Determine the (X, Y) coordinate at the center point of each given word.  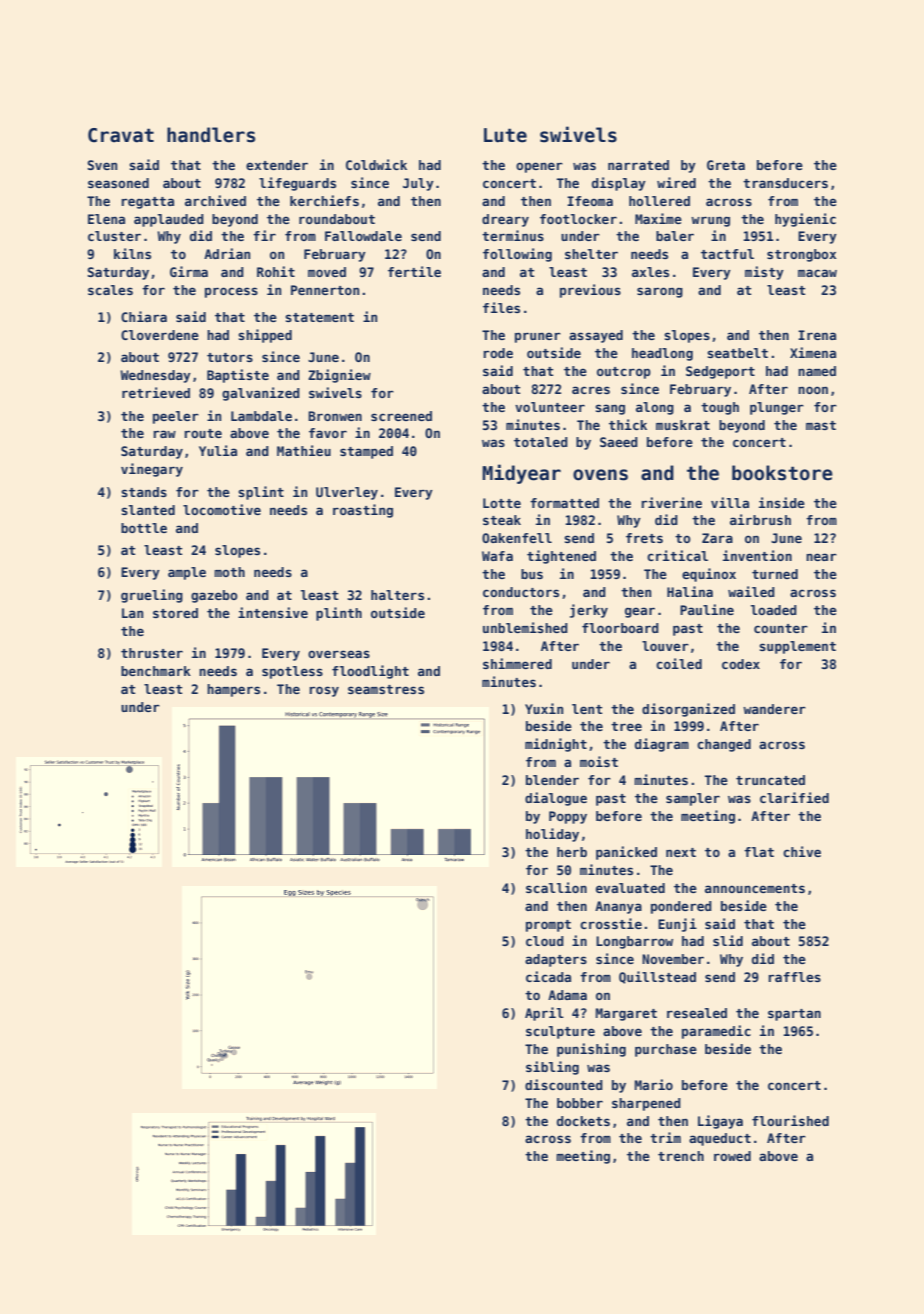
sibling (552, 1068)
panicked (626, 853)
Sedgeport (720, 372)
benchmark (156, 671)
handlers (211, 135)
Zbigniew (339, 376)
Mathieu (304, 450)
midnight (556, 745)
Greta (726, 165)
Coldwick (376, 164)
